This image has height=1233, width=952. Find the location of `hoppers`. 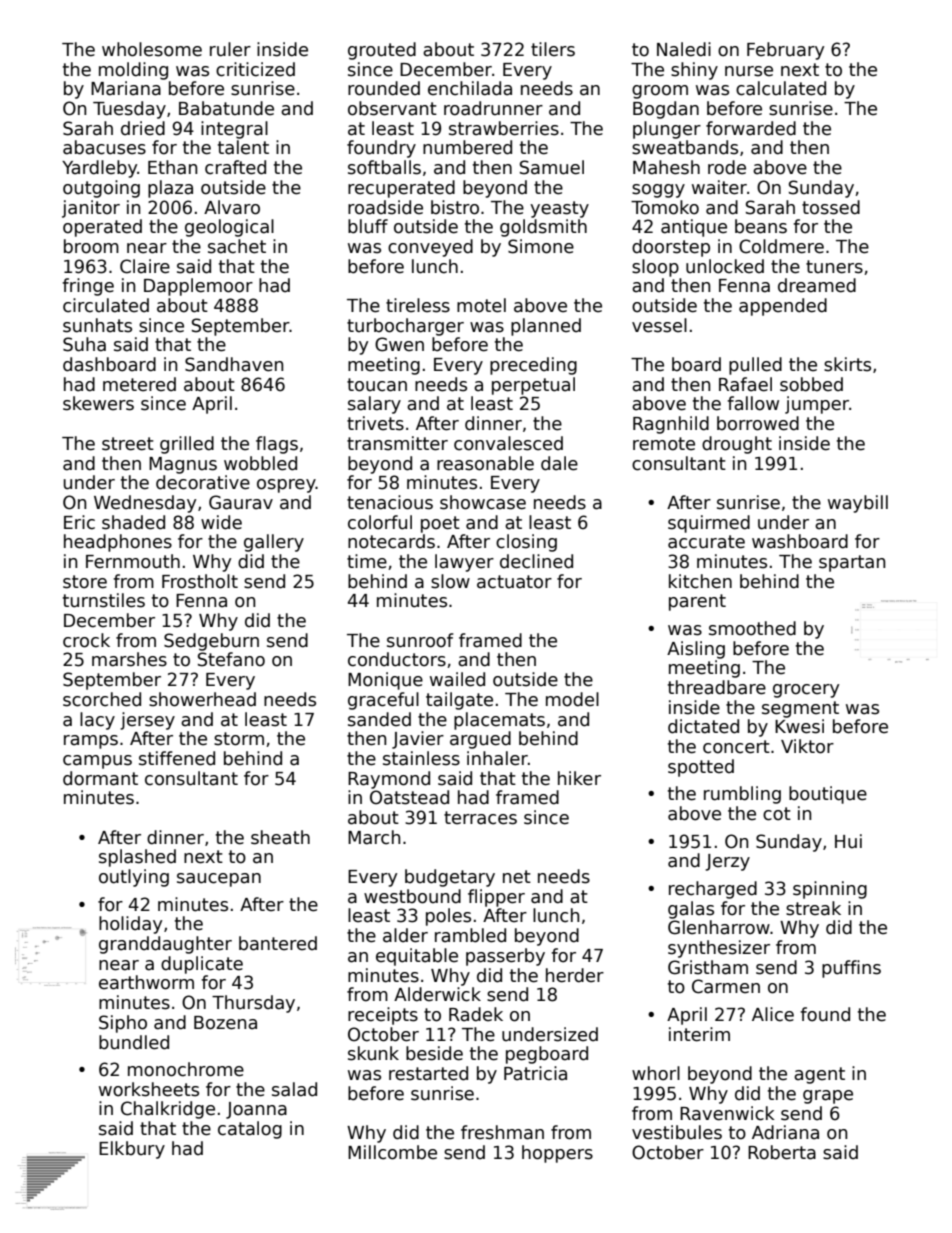

hoppers is located at coordinates (557, 1154).
